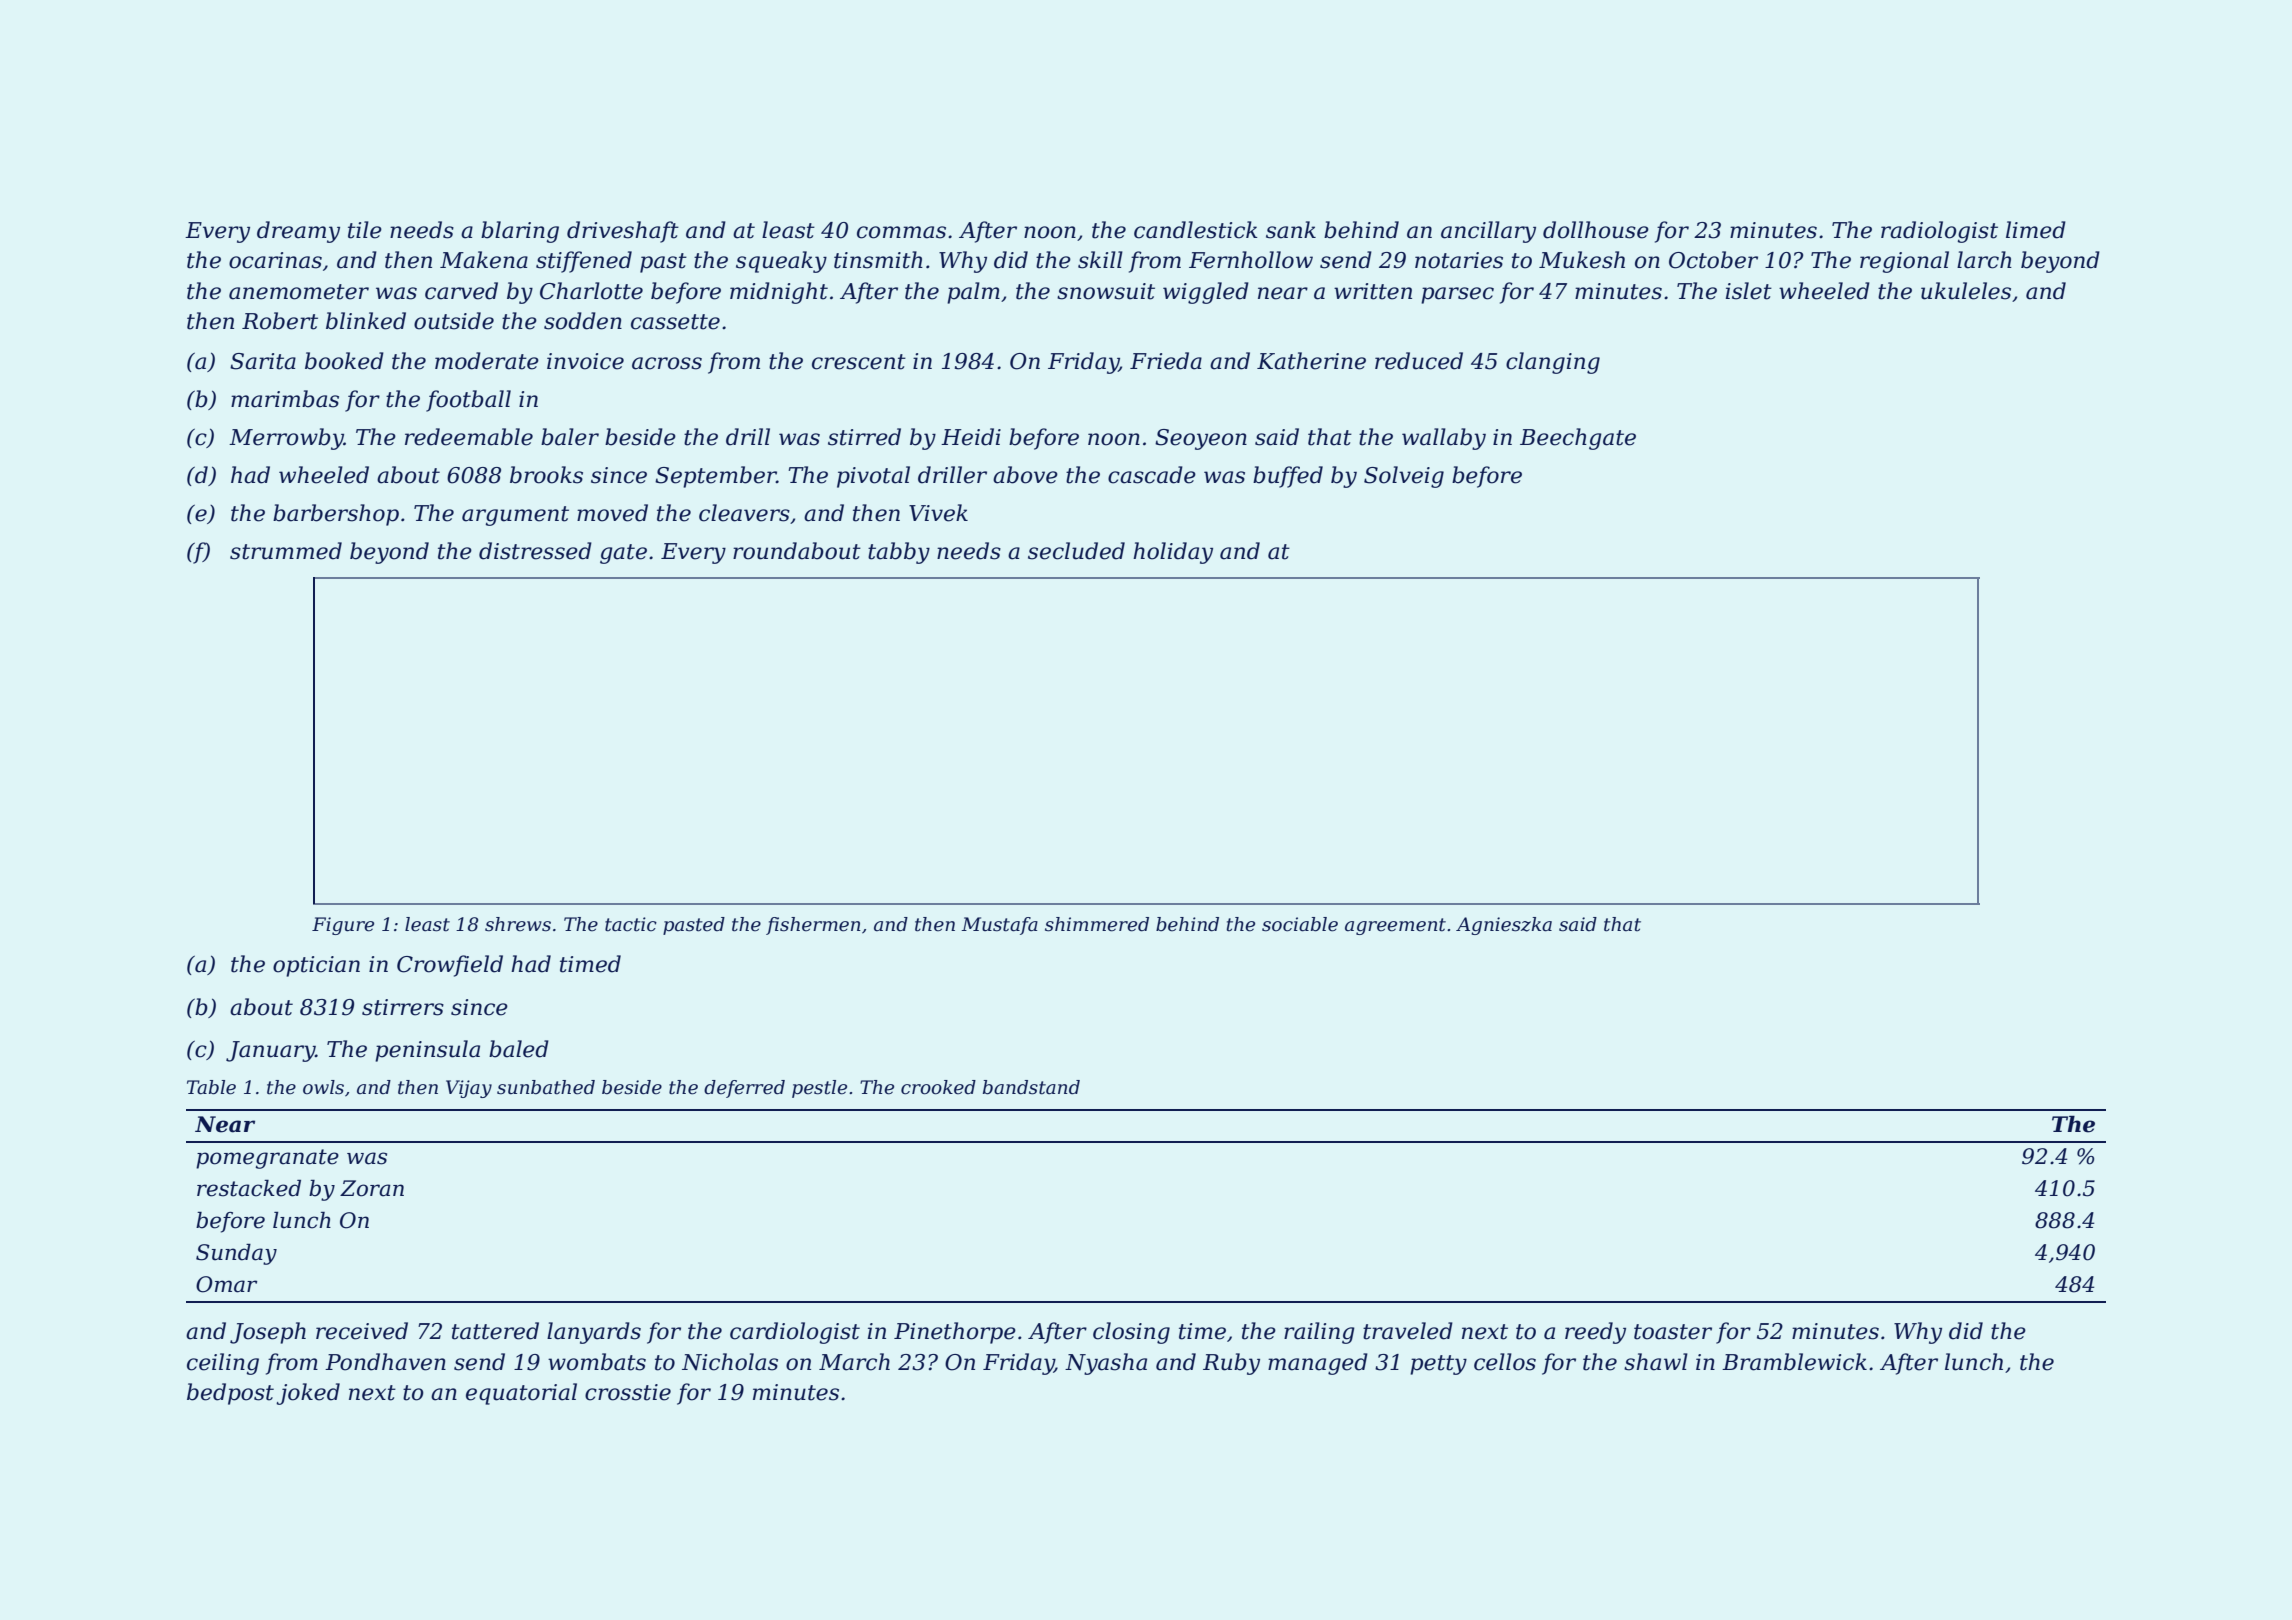 The height and width of the screenshot is (1620, 2292). I want to click on strummed, so click(286, 551).
